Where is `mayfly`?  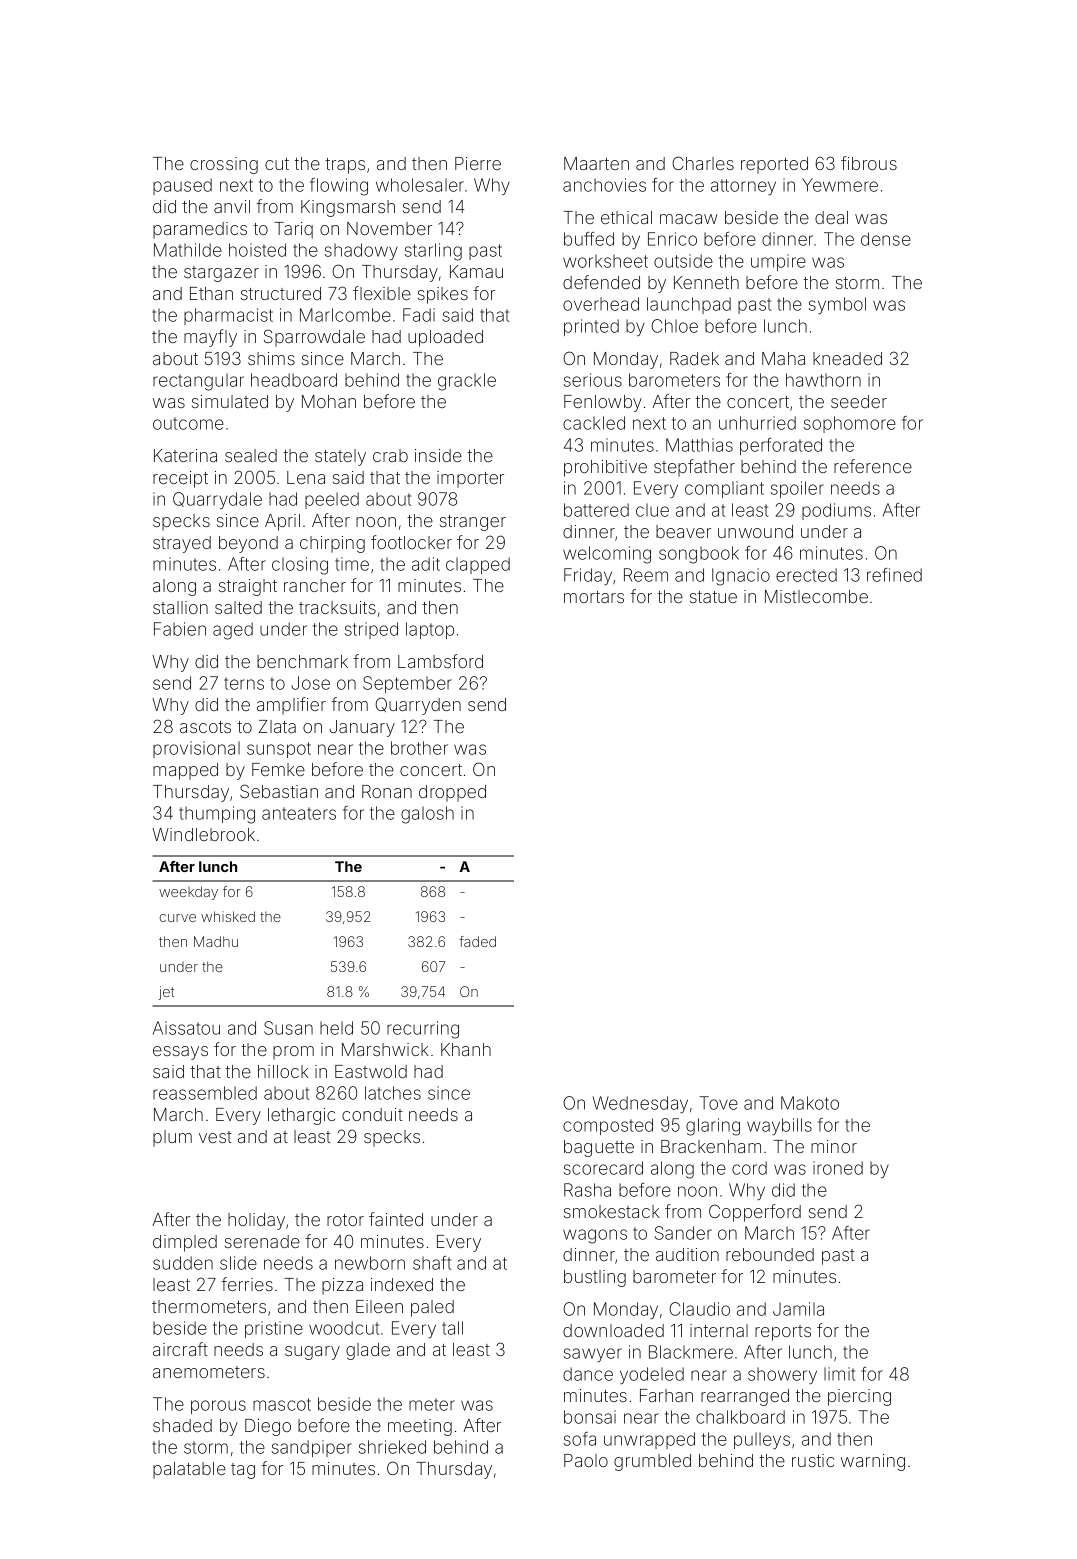 mayfly is located at coordinates (210, 338).
